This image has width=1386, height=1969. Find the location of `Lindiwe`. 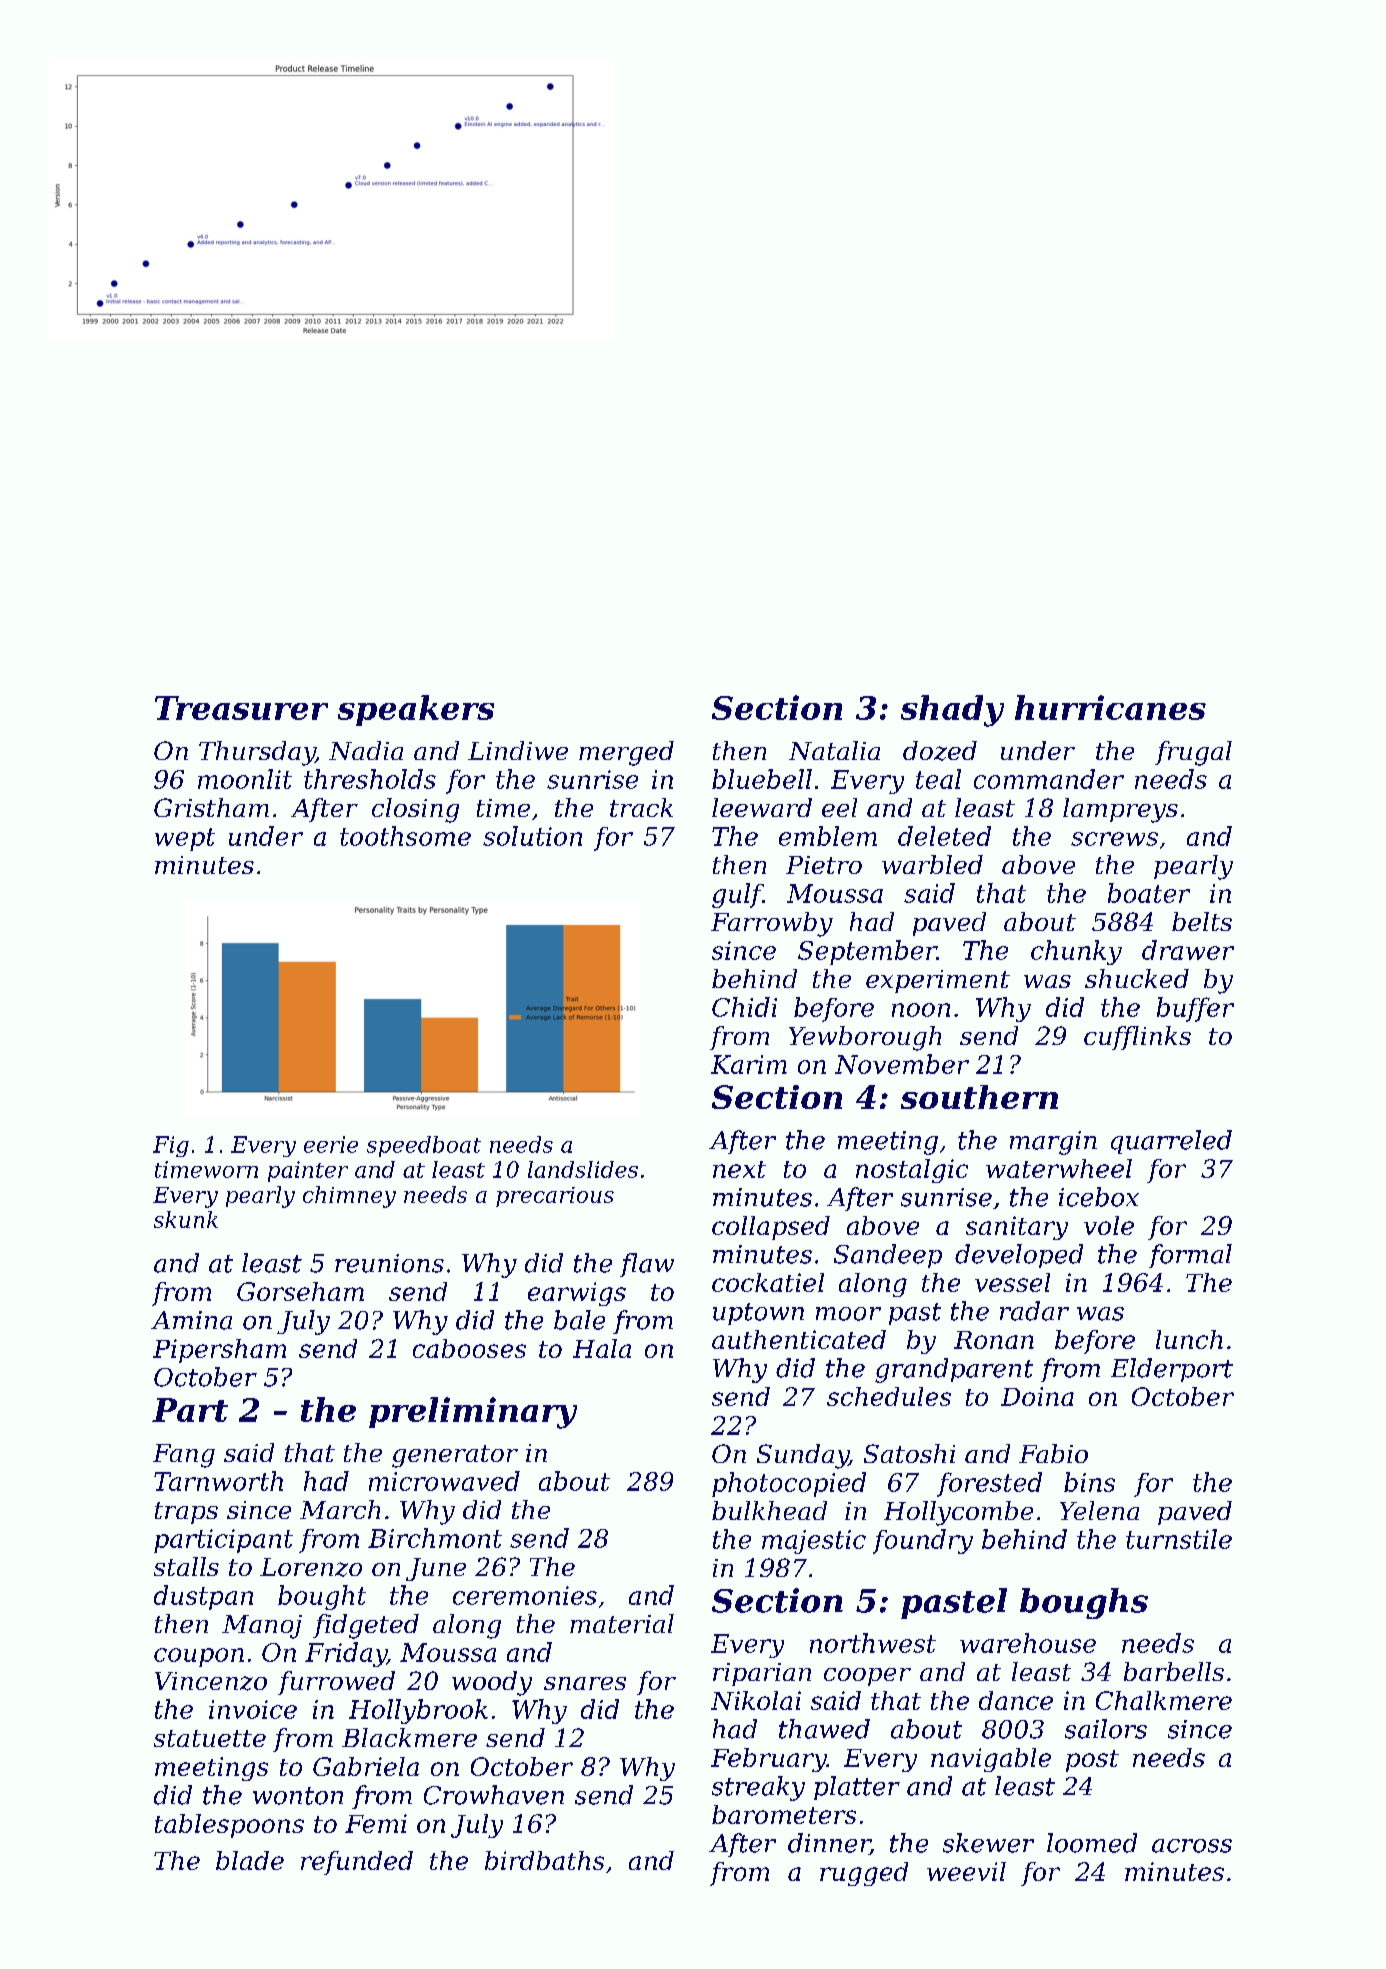

Lindiwe is located at coordinates (518, 750).
